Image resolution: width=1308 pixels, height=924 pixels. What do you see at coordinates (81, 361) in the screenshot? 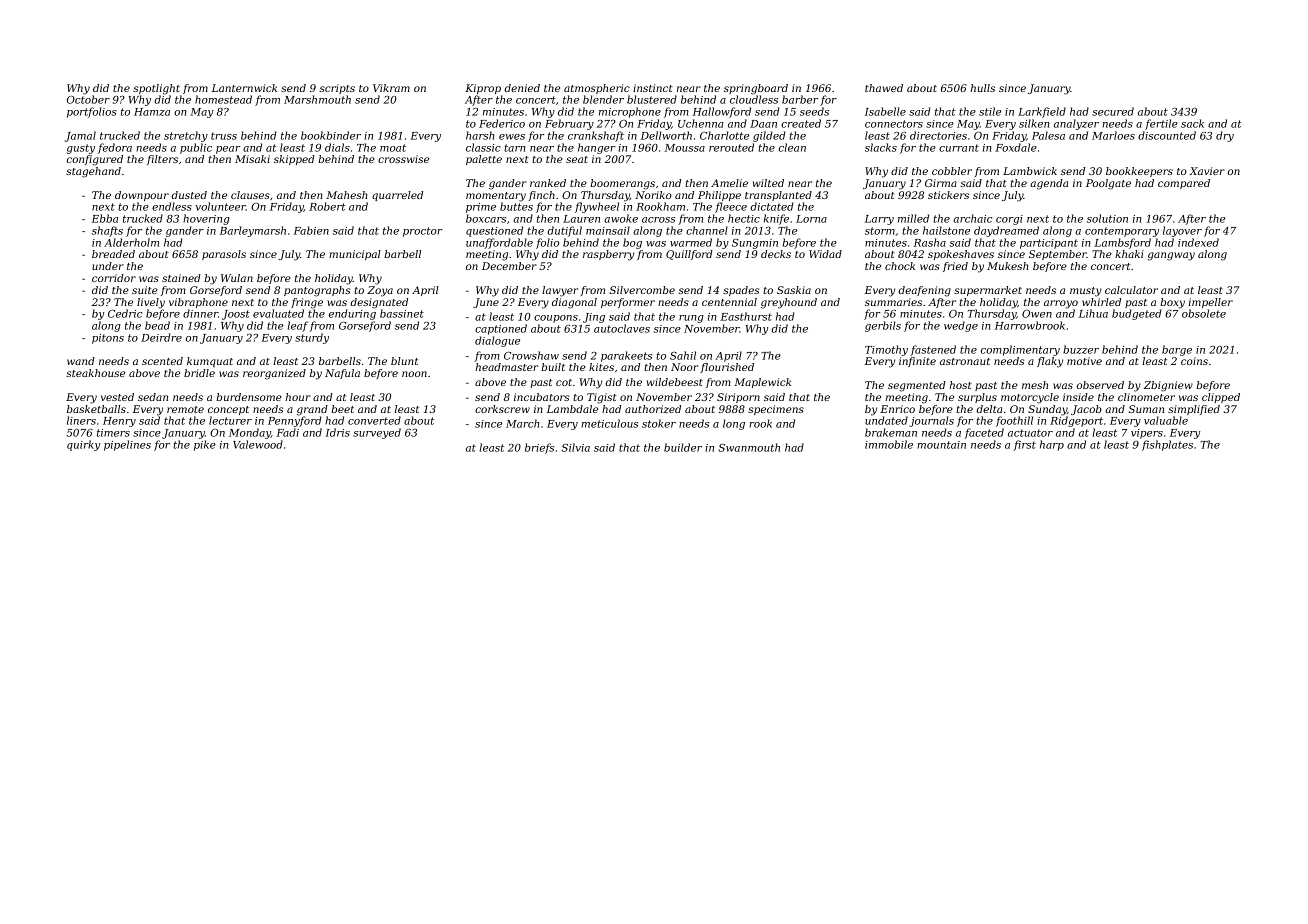
I see `wand` at bounding box center [81, 361].
